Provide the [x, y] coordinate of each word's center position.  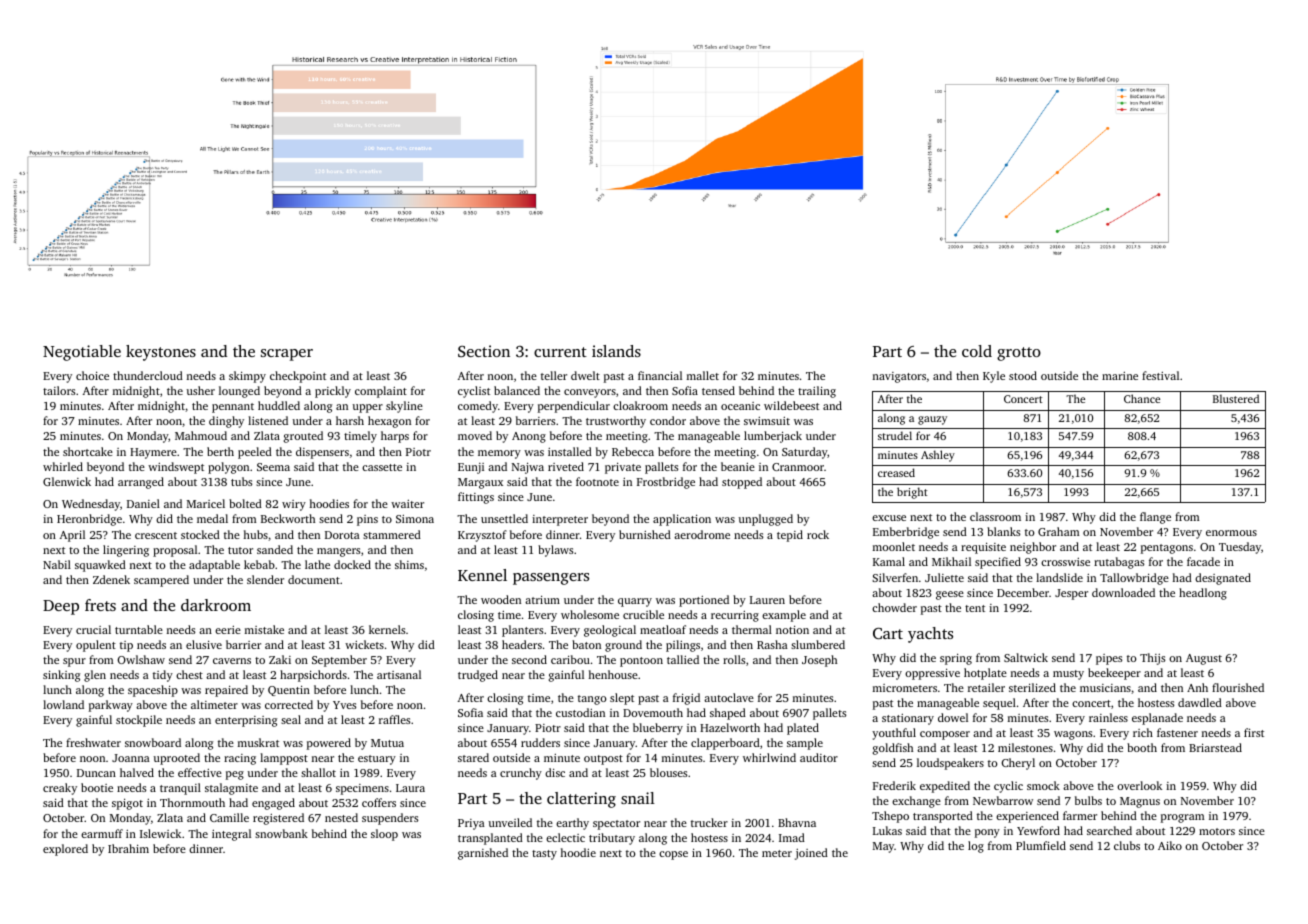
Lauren [767, 600]
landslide [1059, 577]
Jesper [1071, 594]
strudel [895, 435]
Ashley [938, 456]
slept [622, 699]
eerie [228, 630]
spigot [127, 804]
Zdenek [111, 579]
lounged [239, 392]
